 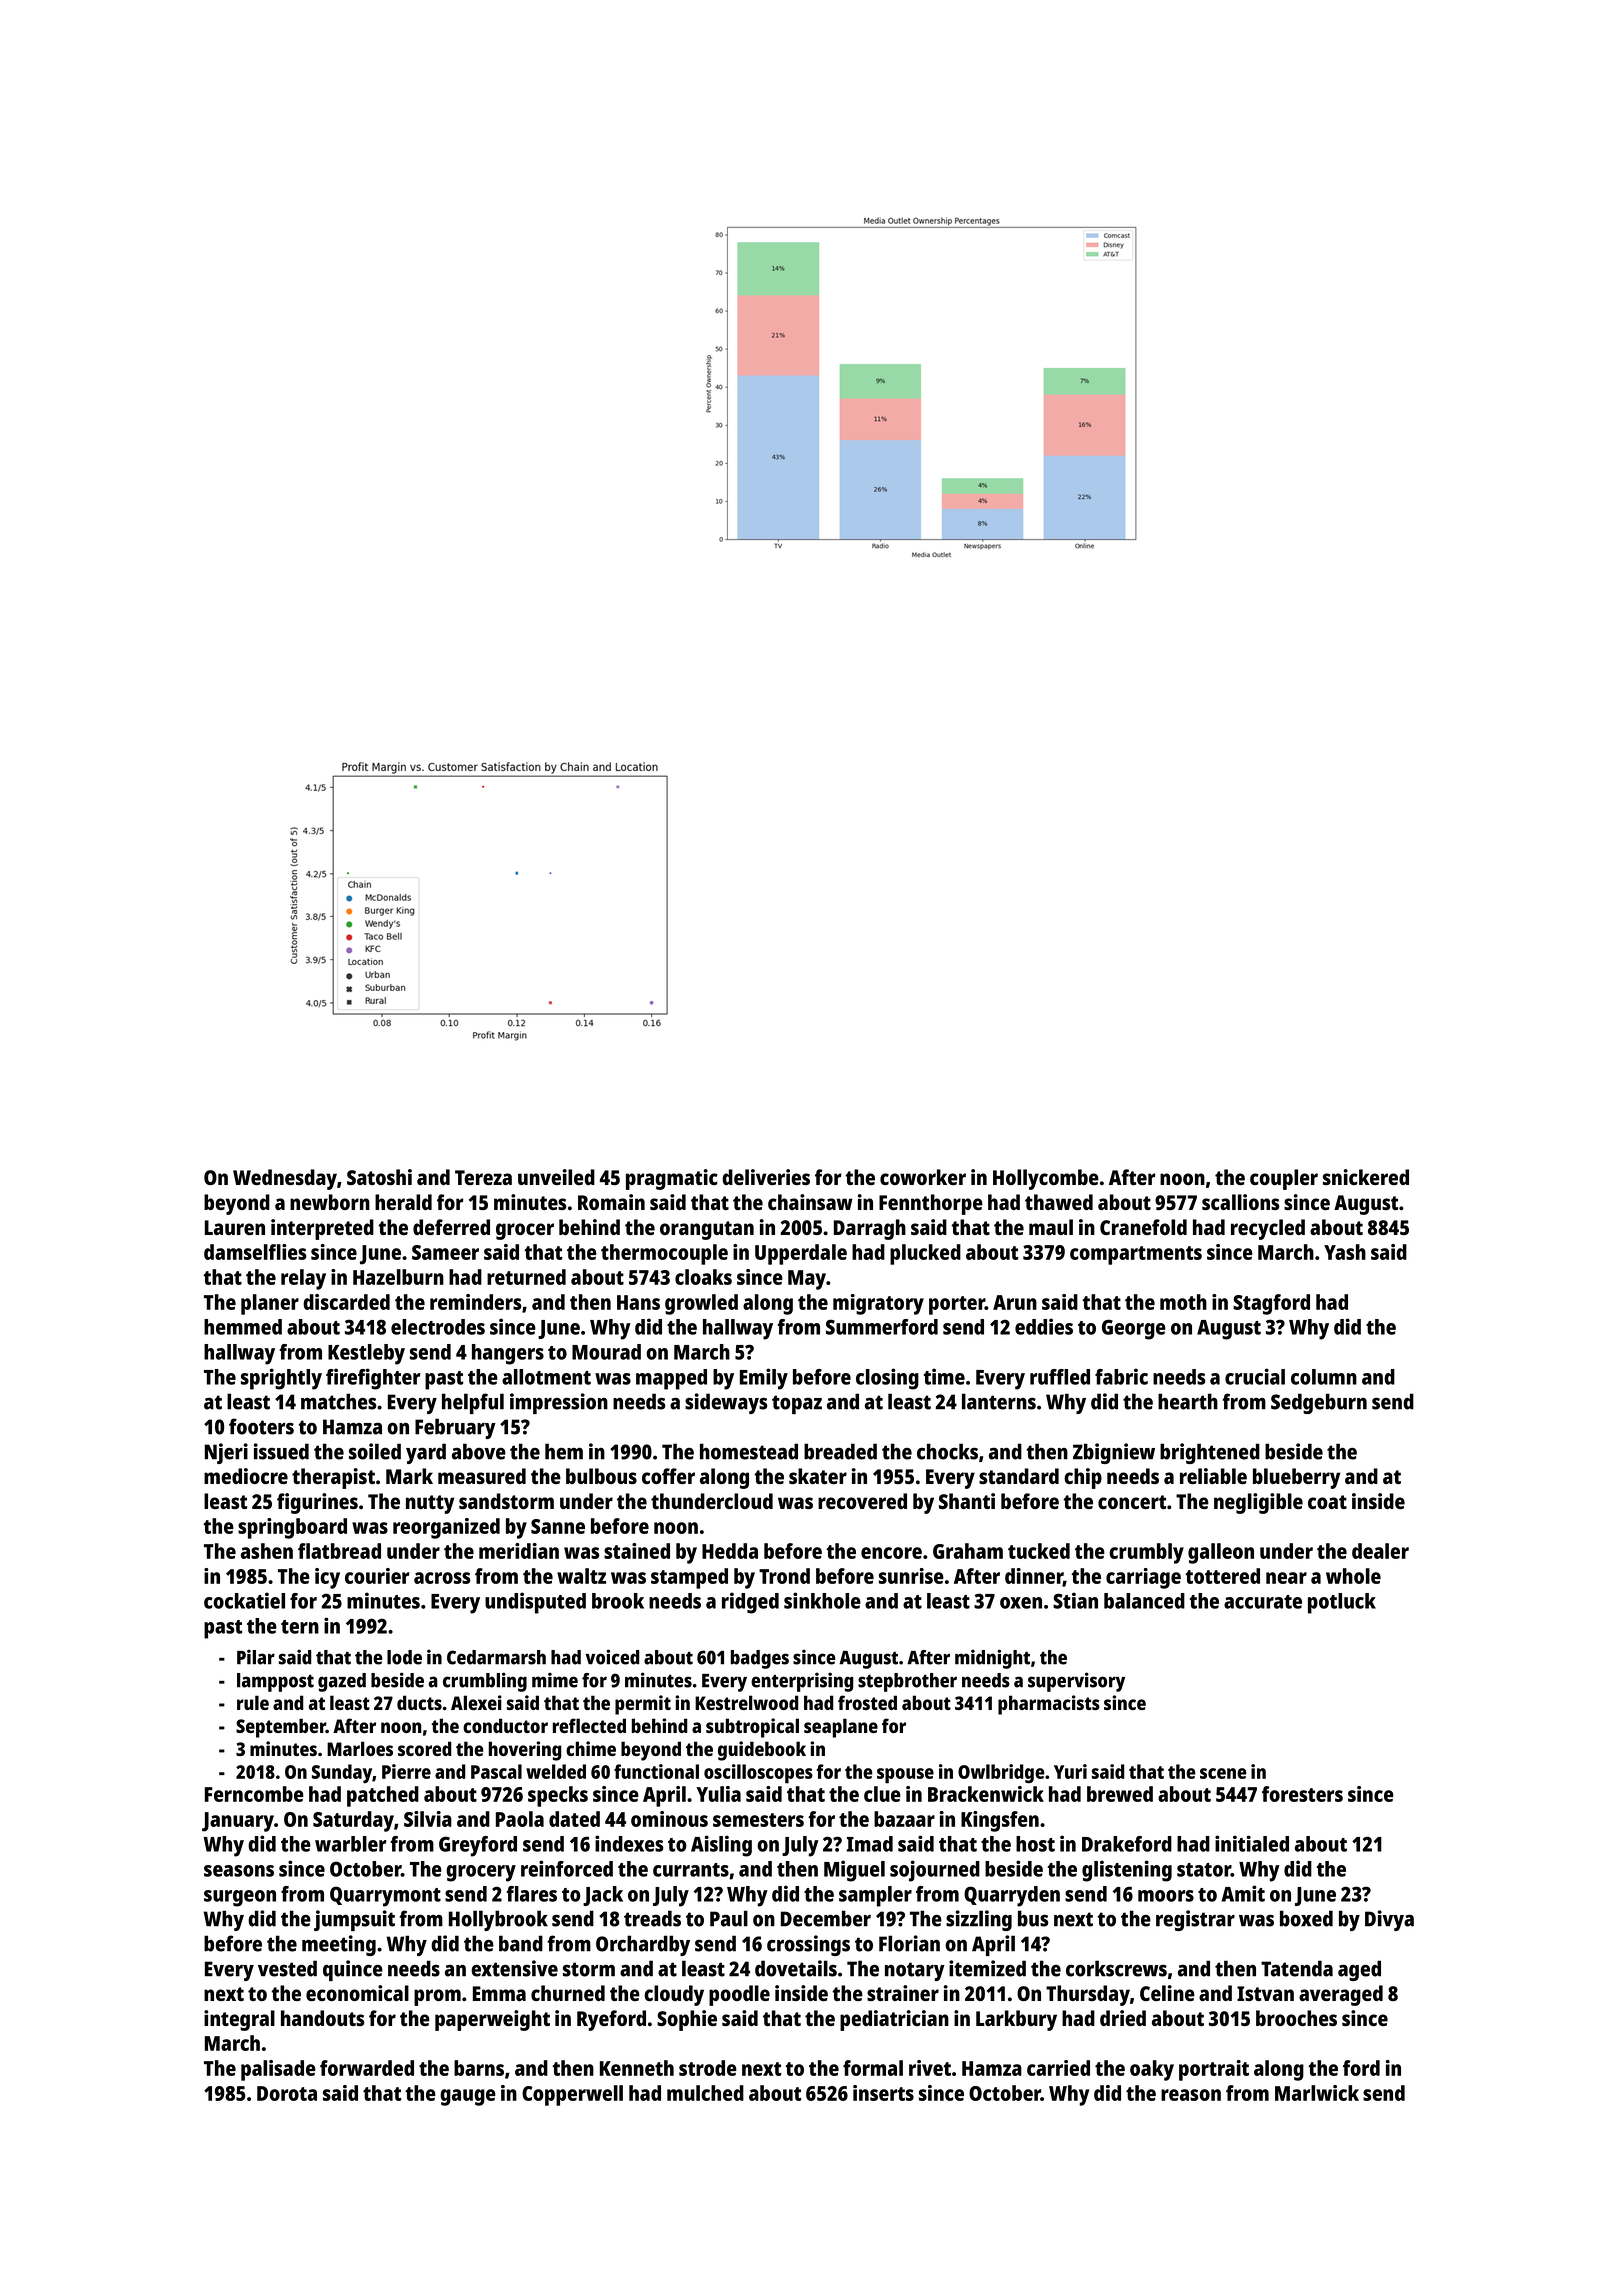 What do you see at coordinates (883, 2093) in the document?
I see `inserts` at bounding box center [883, 2093].
